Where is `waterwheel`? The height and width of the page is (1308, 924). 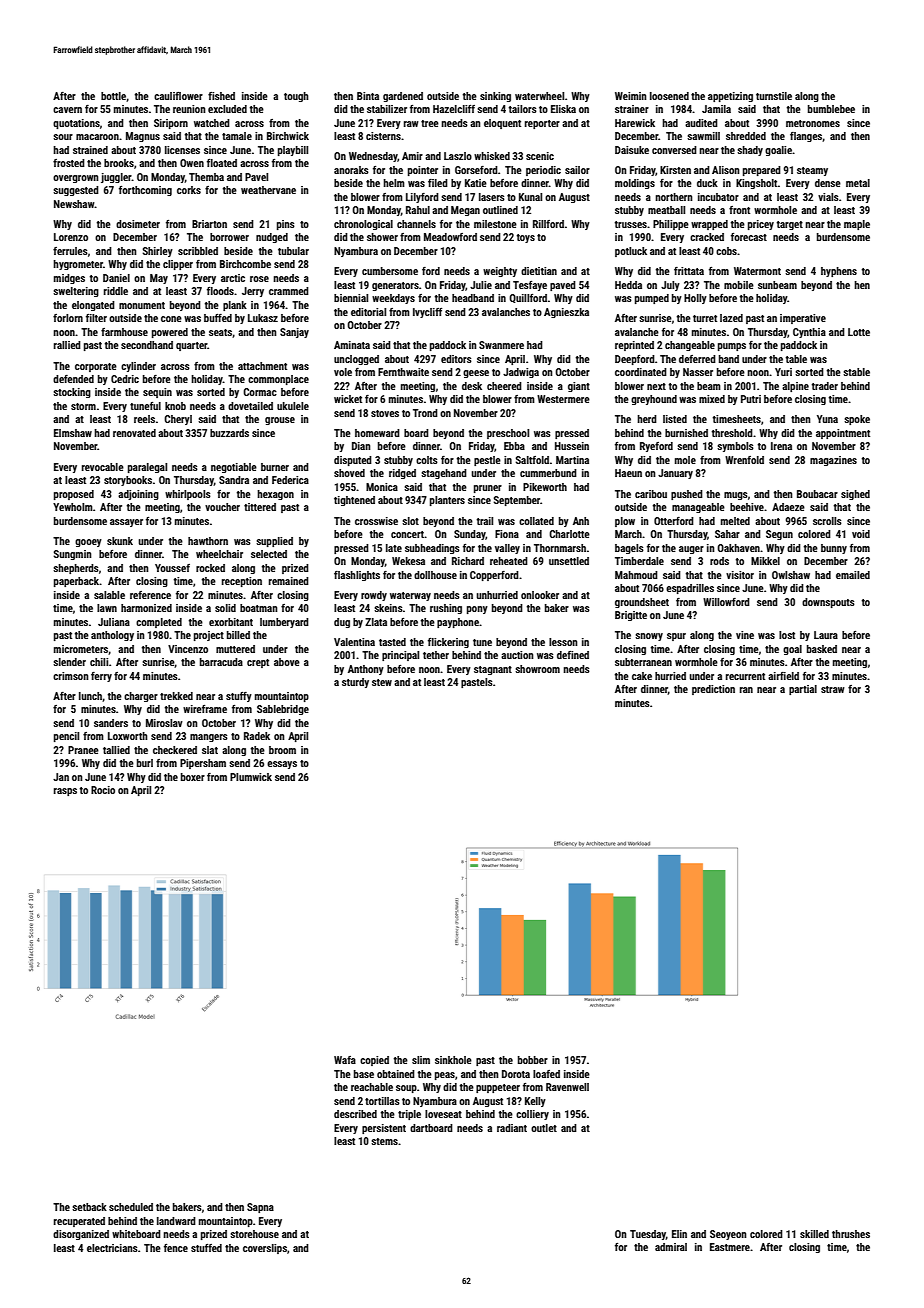
waterwheel is located at coordinates (539, 96).
